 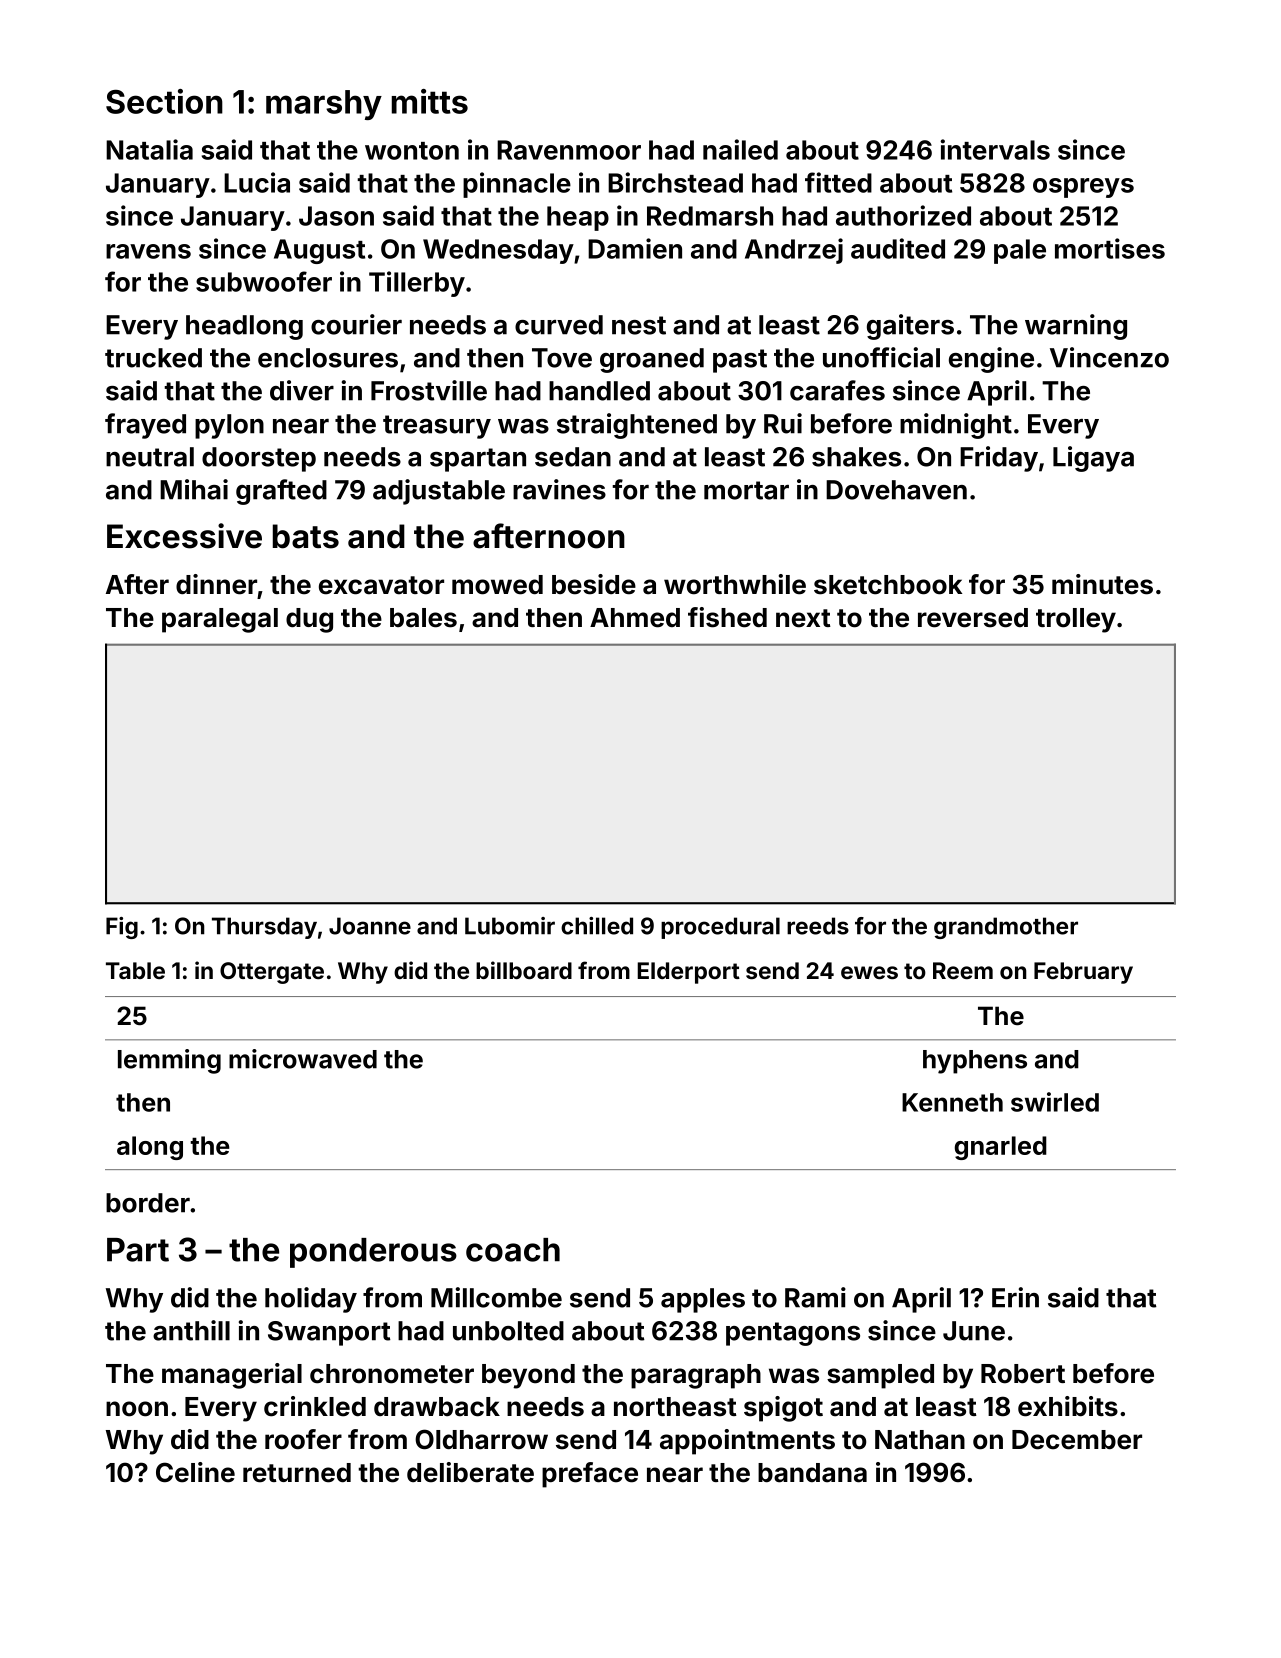 What do you see at coordinates (481, 1439) in the screenshot?
I see `Oldharrow` at bounding box center [481, 1439].
